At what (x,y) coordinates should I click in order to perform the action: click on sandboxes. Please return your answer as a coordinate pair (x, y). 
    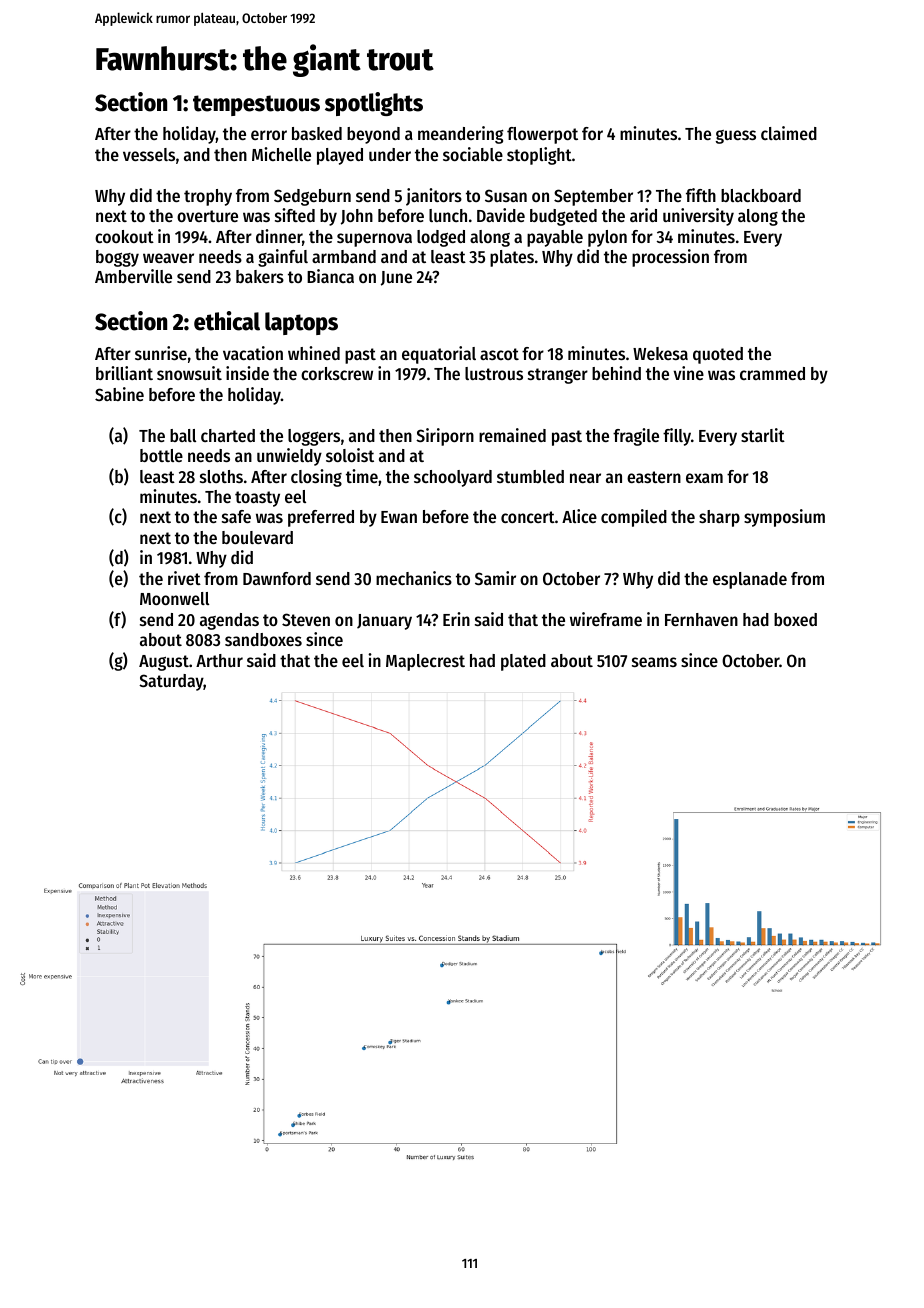
    Looking at the image, I should click on (263, 639).
